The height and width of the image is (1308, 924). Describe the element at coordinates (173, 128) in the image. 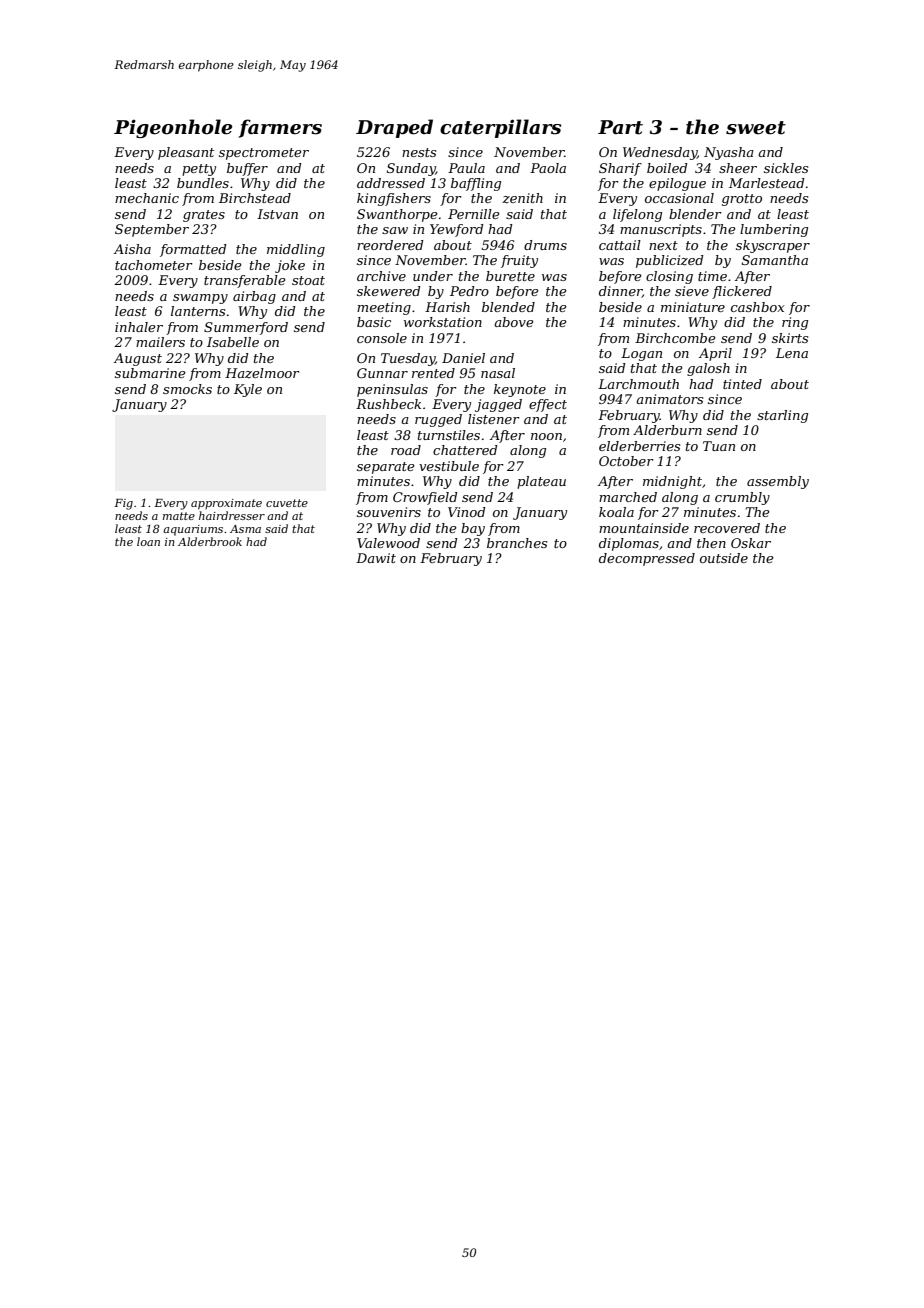

I see `Pigeonhole` at that location.
